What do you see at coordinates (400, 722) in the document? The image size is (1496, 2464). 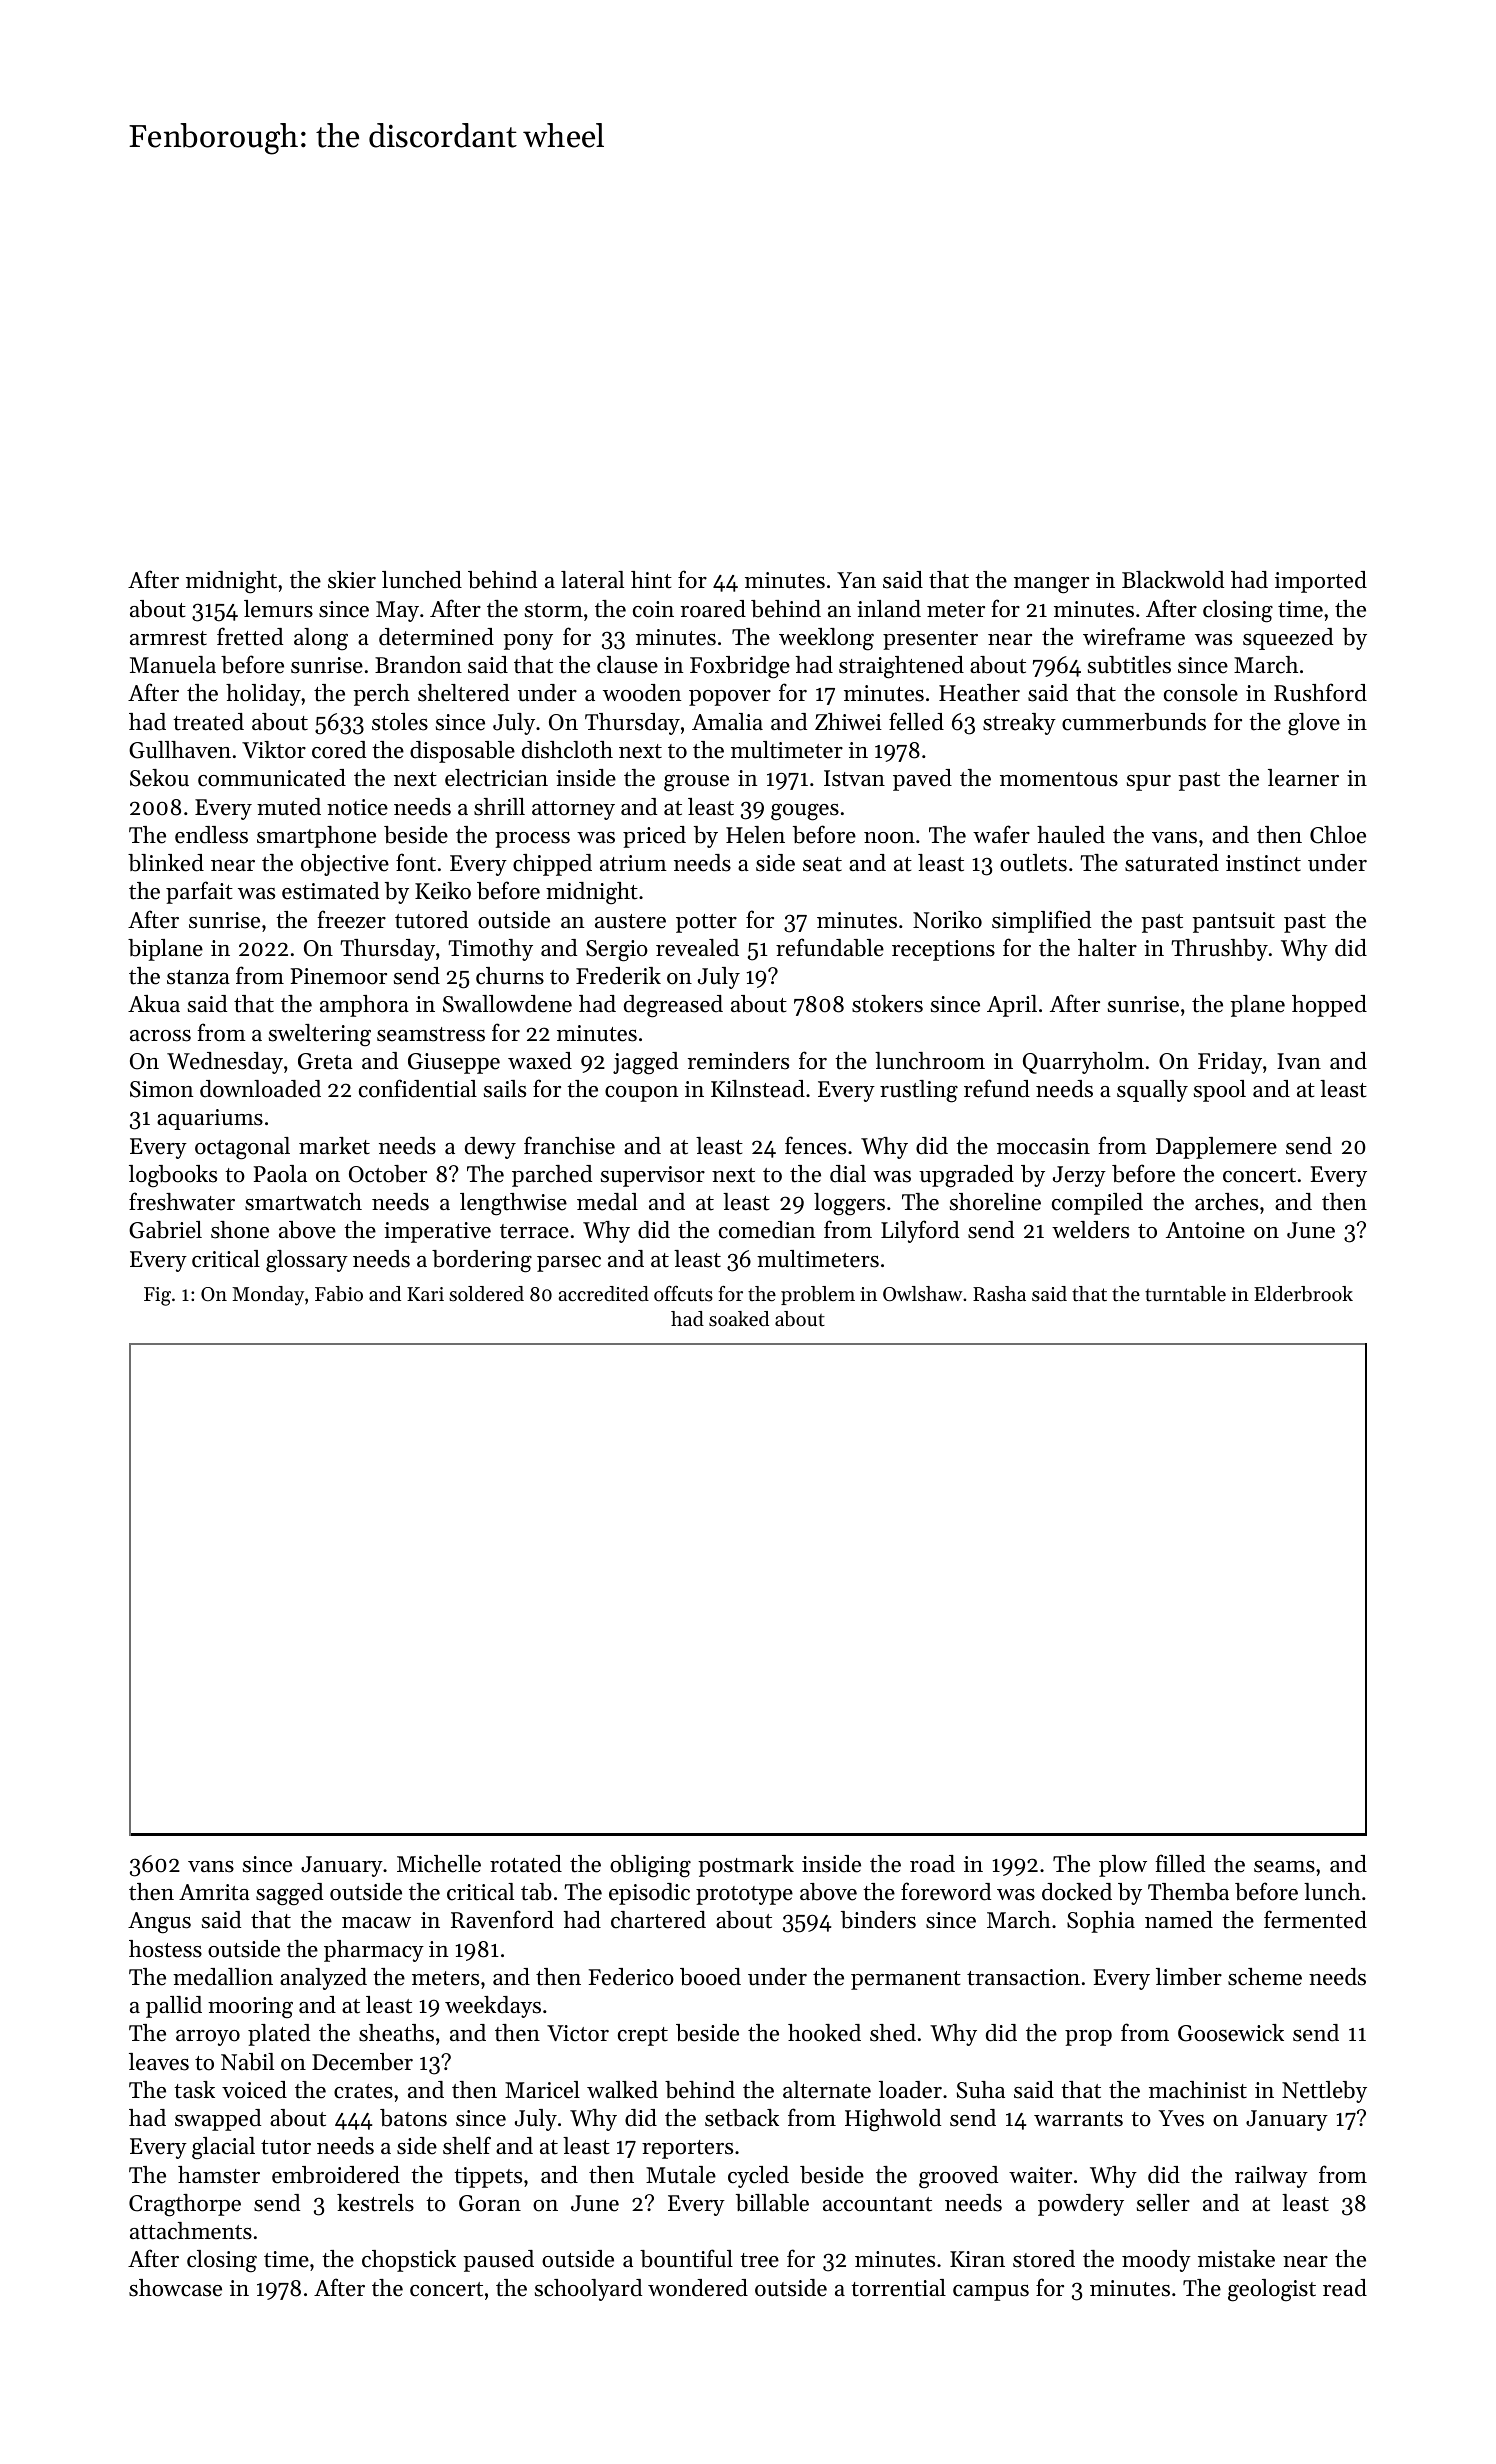 I see `stoles` at bounding box center [400, 722].
